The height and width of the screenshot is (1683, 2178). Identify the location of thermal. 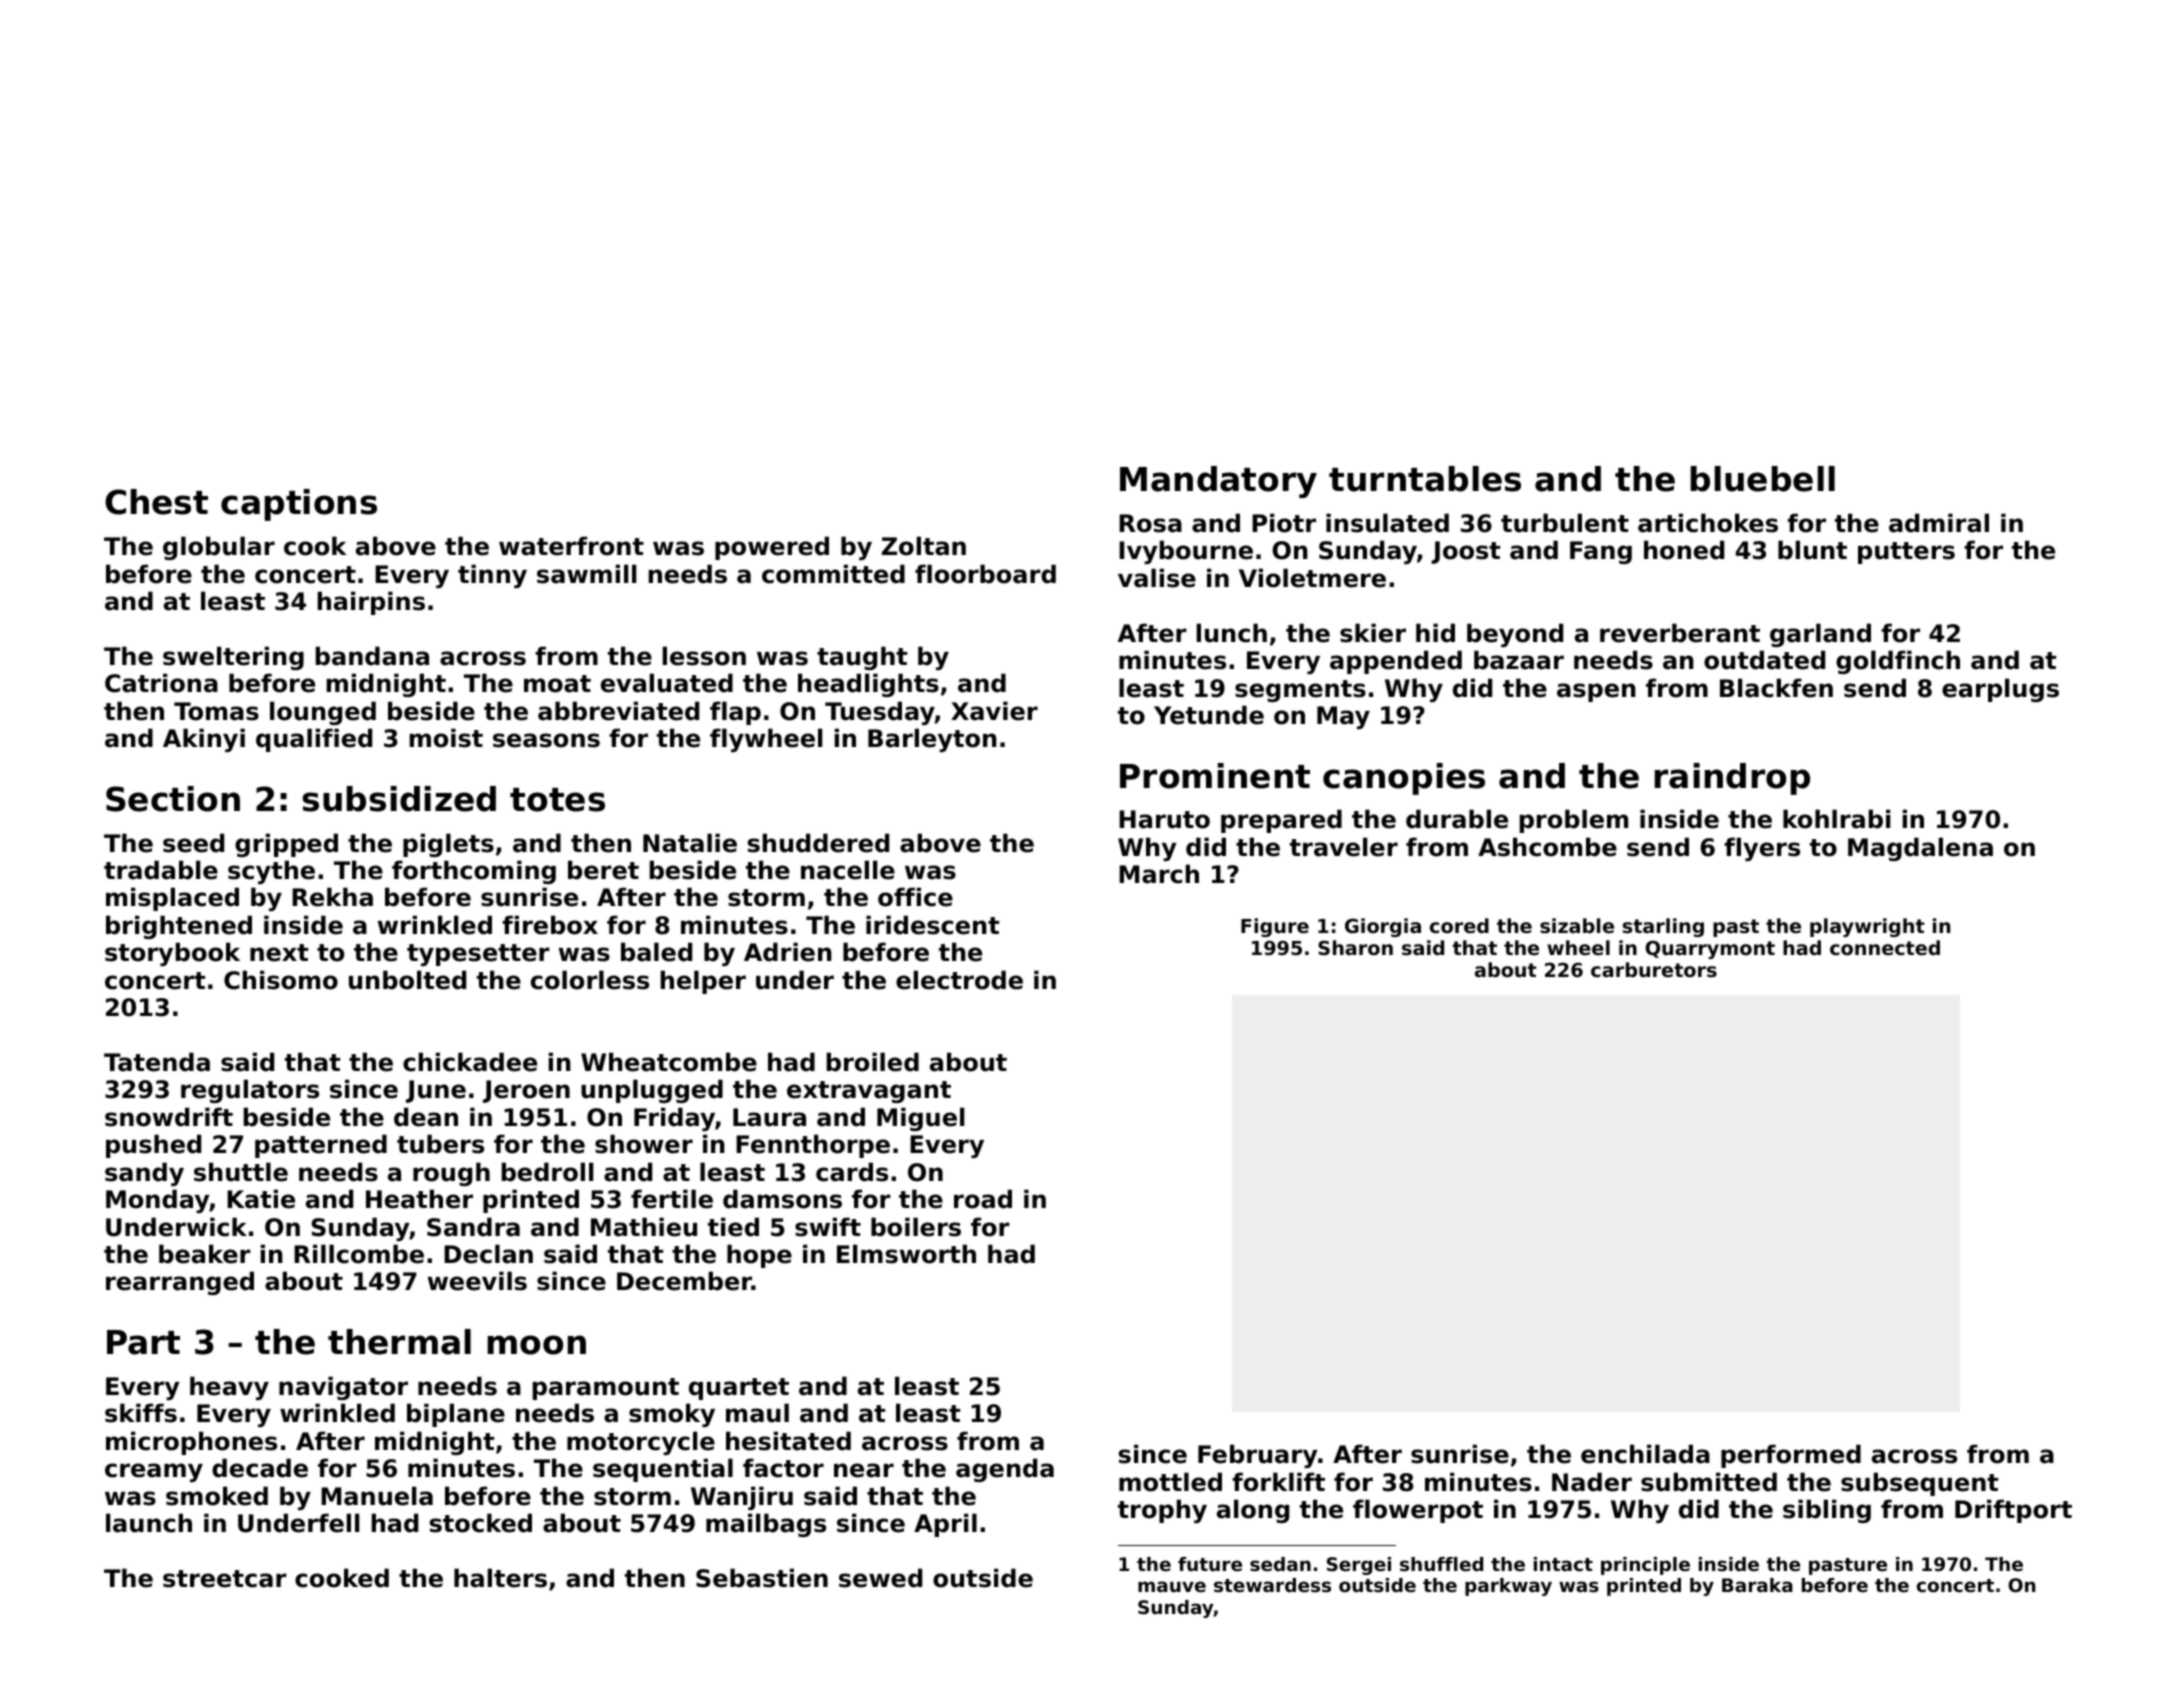
(399, 1342).
